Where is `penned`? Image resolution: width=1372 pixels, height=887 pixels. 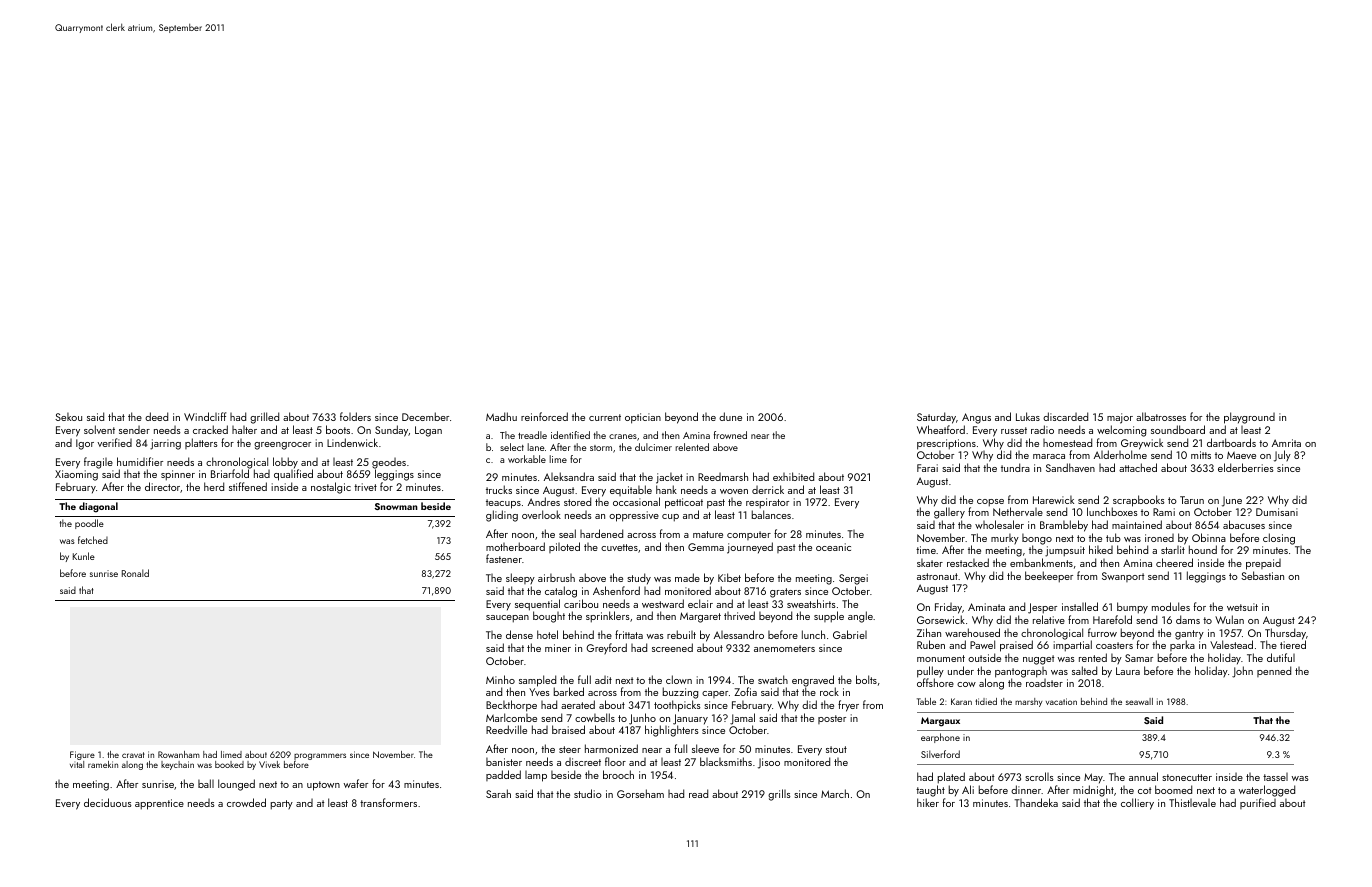 penned is located at coordinates (1274, 671).
